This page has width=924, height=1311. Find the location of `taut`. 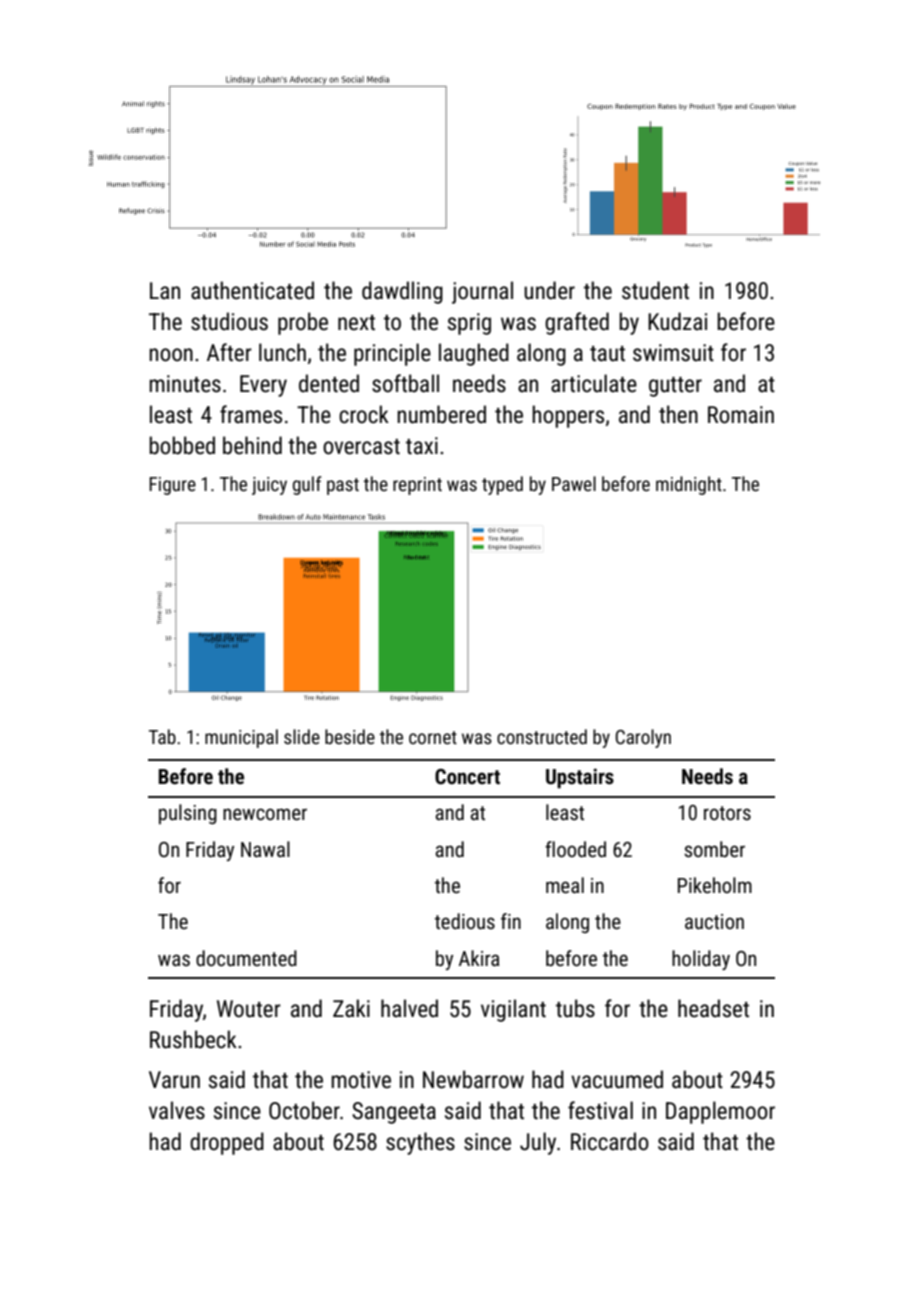

taut is located at coordinates (607, 354).
